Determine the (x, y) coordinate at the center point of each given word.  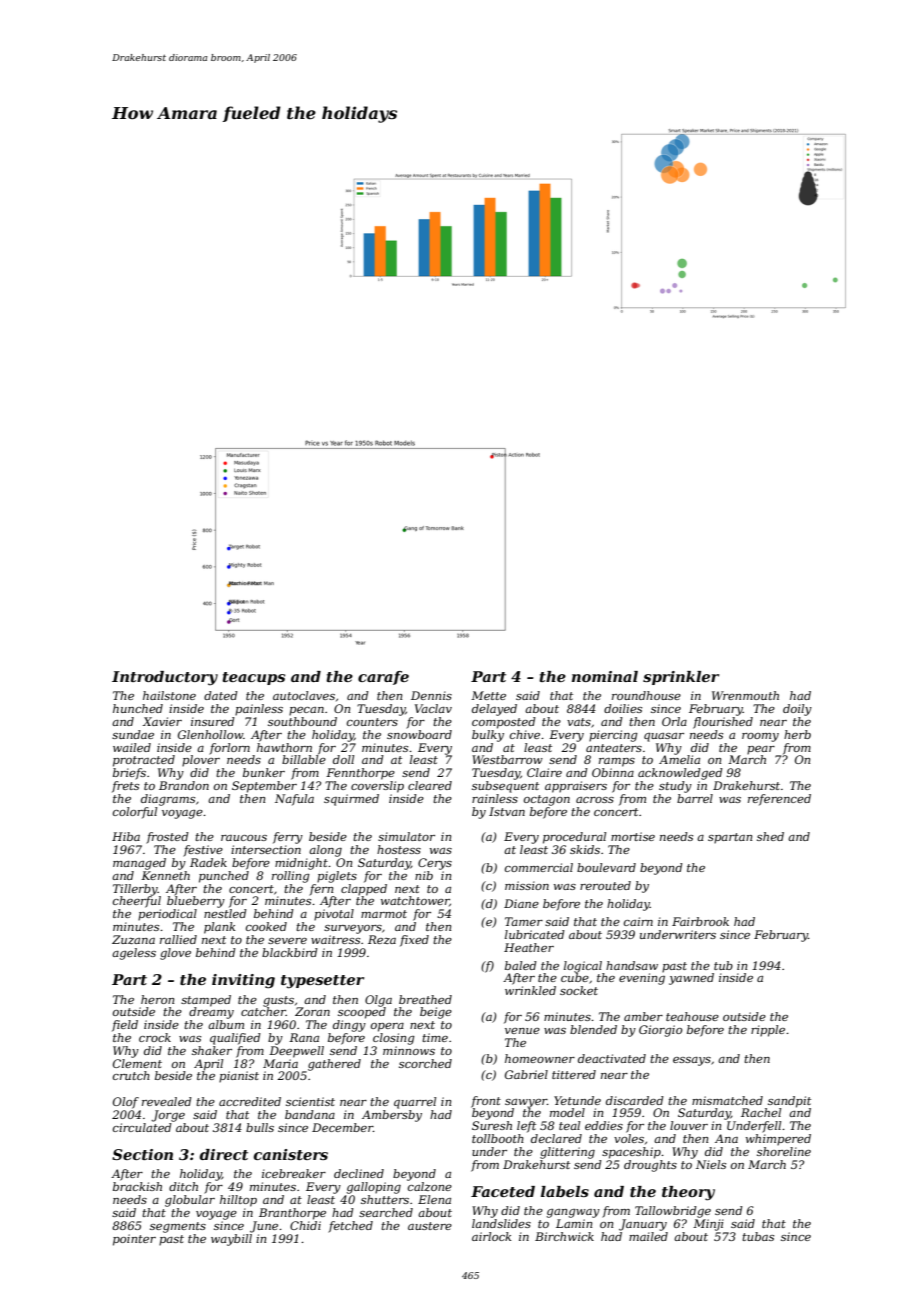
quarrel (415, 1103)
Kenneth (165, 875)
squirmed (351, 800)
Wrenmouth (745, 695)
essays (692, 1061)
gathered (334, 1065)
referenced (779, 800)
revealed (167, 1101)
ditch (183, 1186)
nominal (605, 676)
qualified (235, 1039)
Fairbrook (700, 921)
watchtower (415, 901)
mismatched (727, 1100)
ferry (288, 838)
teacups (253, 678)
